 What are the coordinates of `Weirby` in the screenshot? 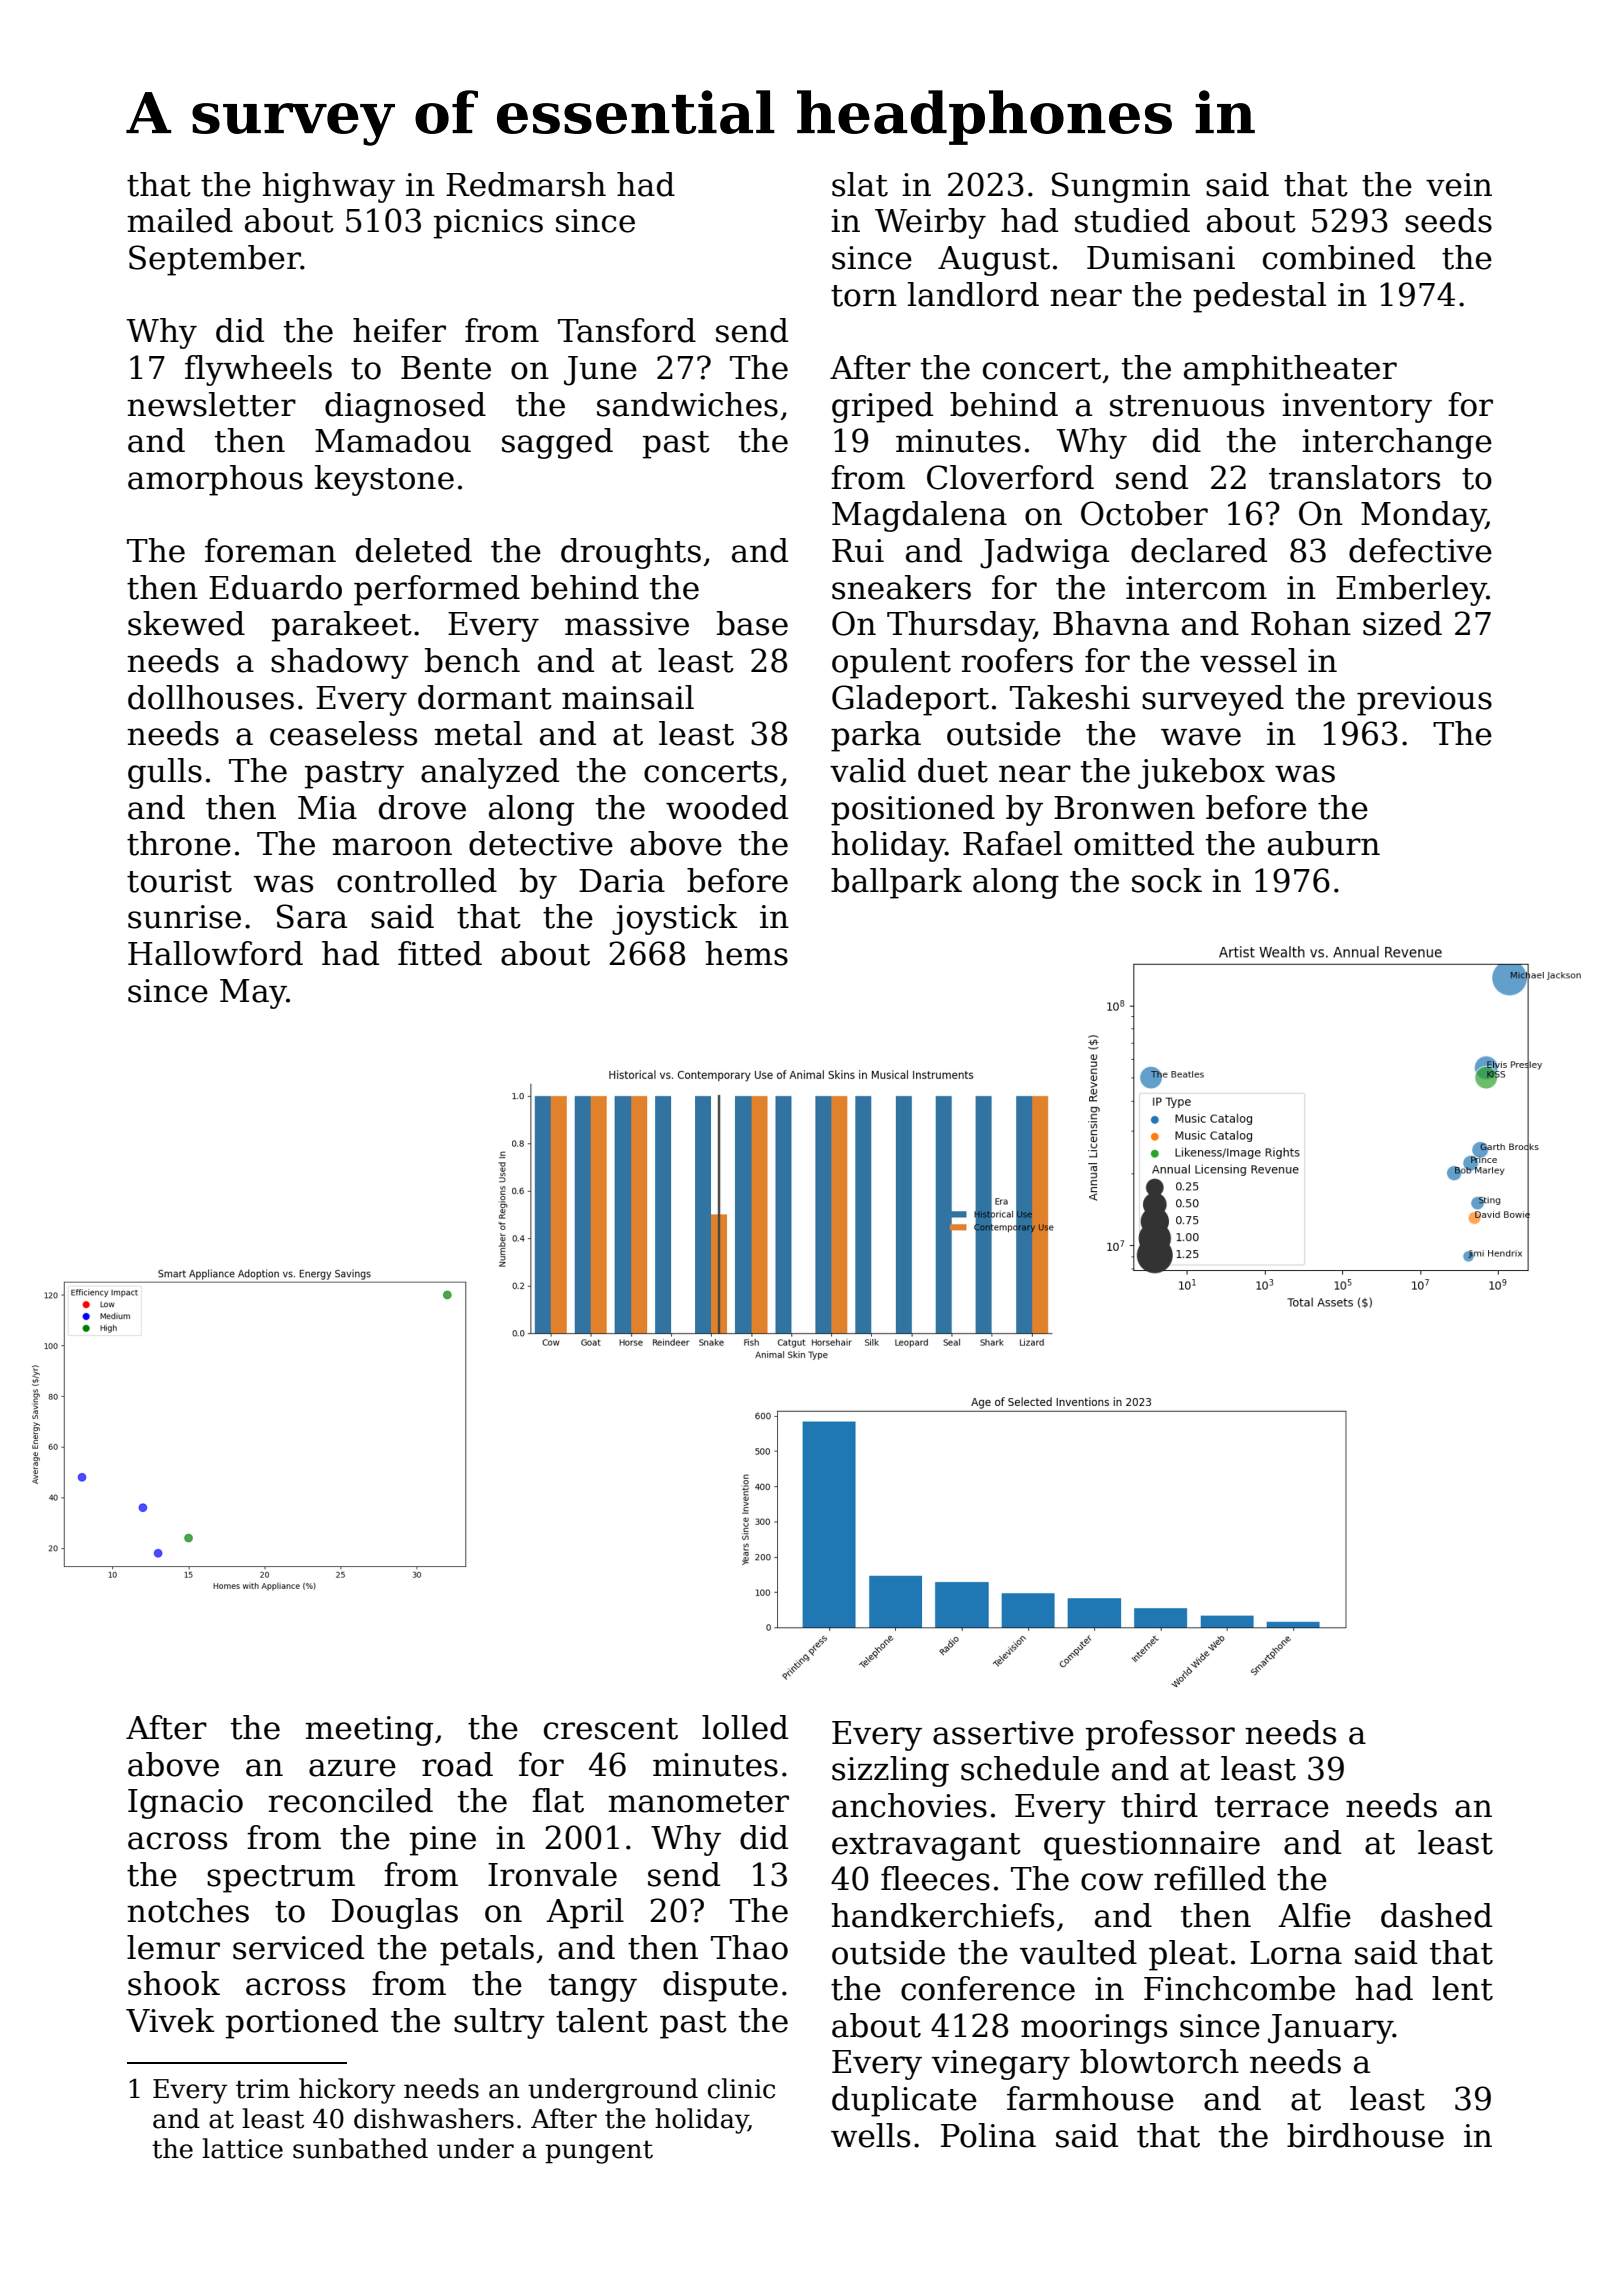 It's located at (930, 223).
